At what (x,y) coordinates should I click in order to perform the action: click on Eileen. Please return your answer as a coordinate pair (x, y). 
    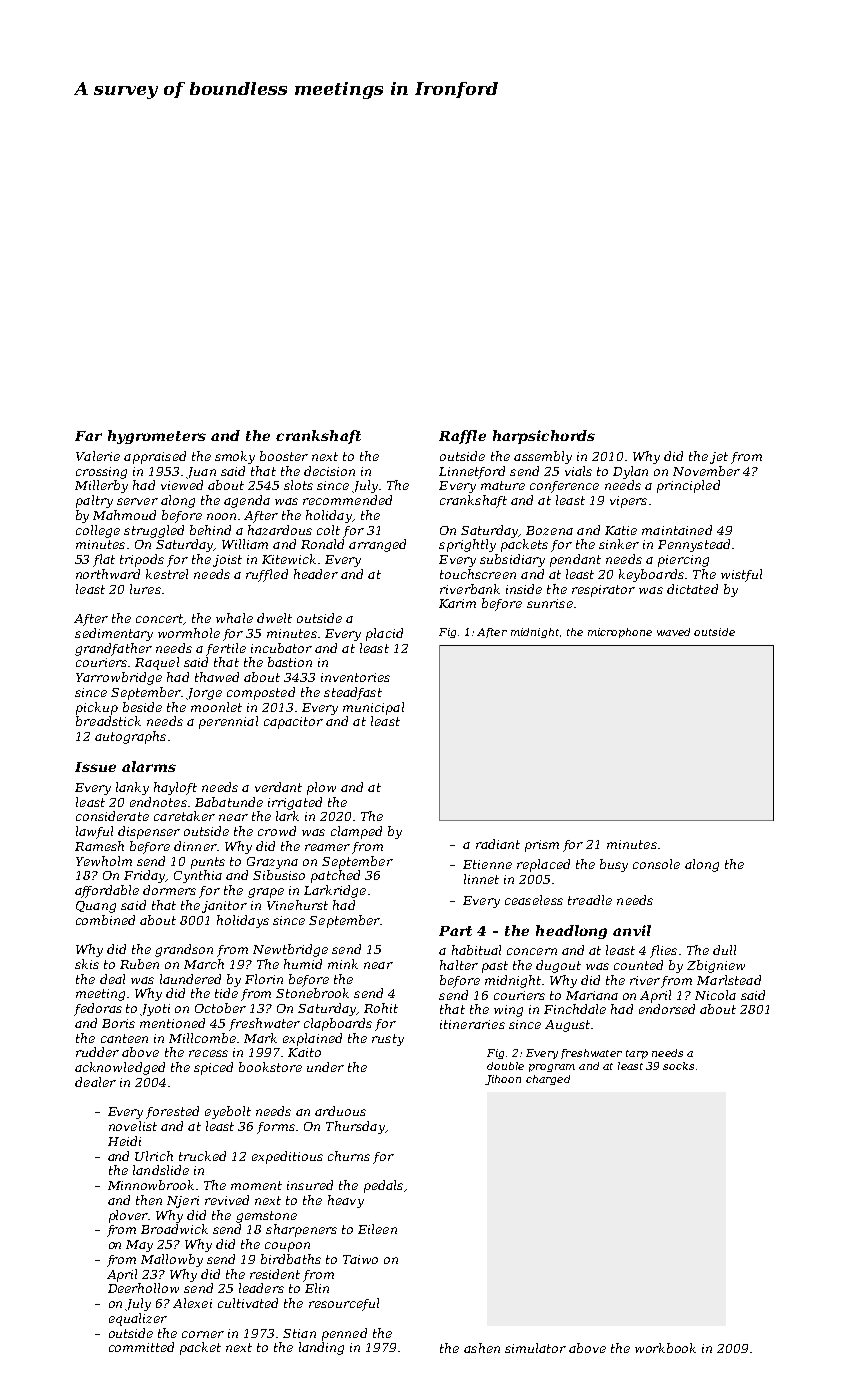
    Looking at the image, I should click on (377, 1229).
